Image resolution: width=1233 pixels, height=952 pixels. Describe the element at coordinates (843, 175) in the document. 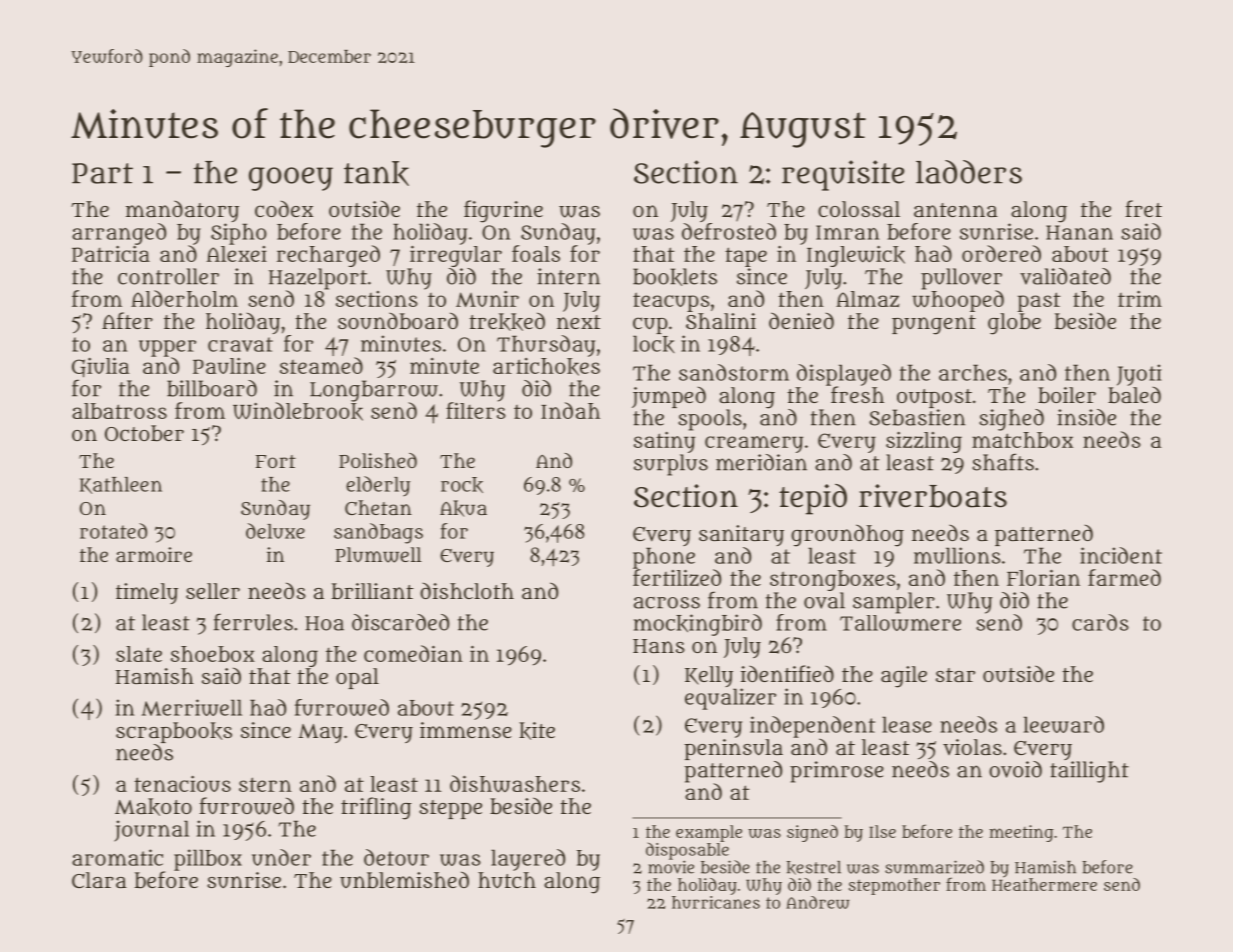

I see `requisite` at that location.
